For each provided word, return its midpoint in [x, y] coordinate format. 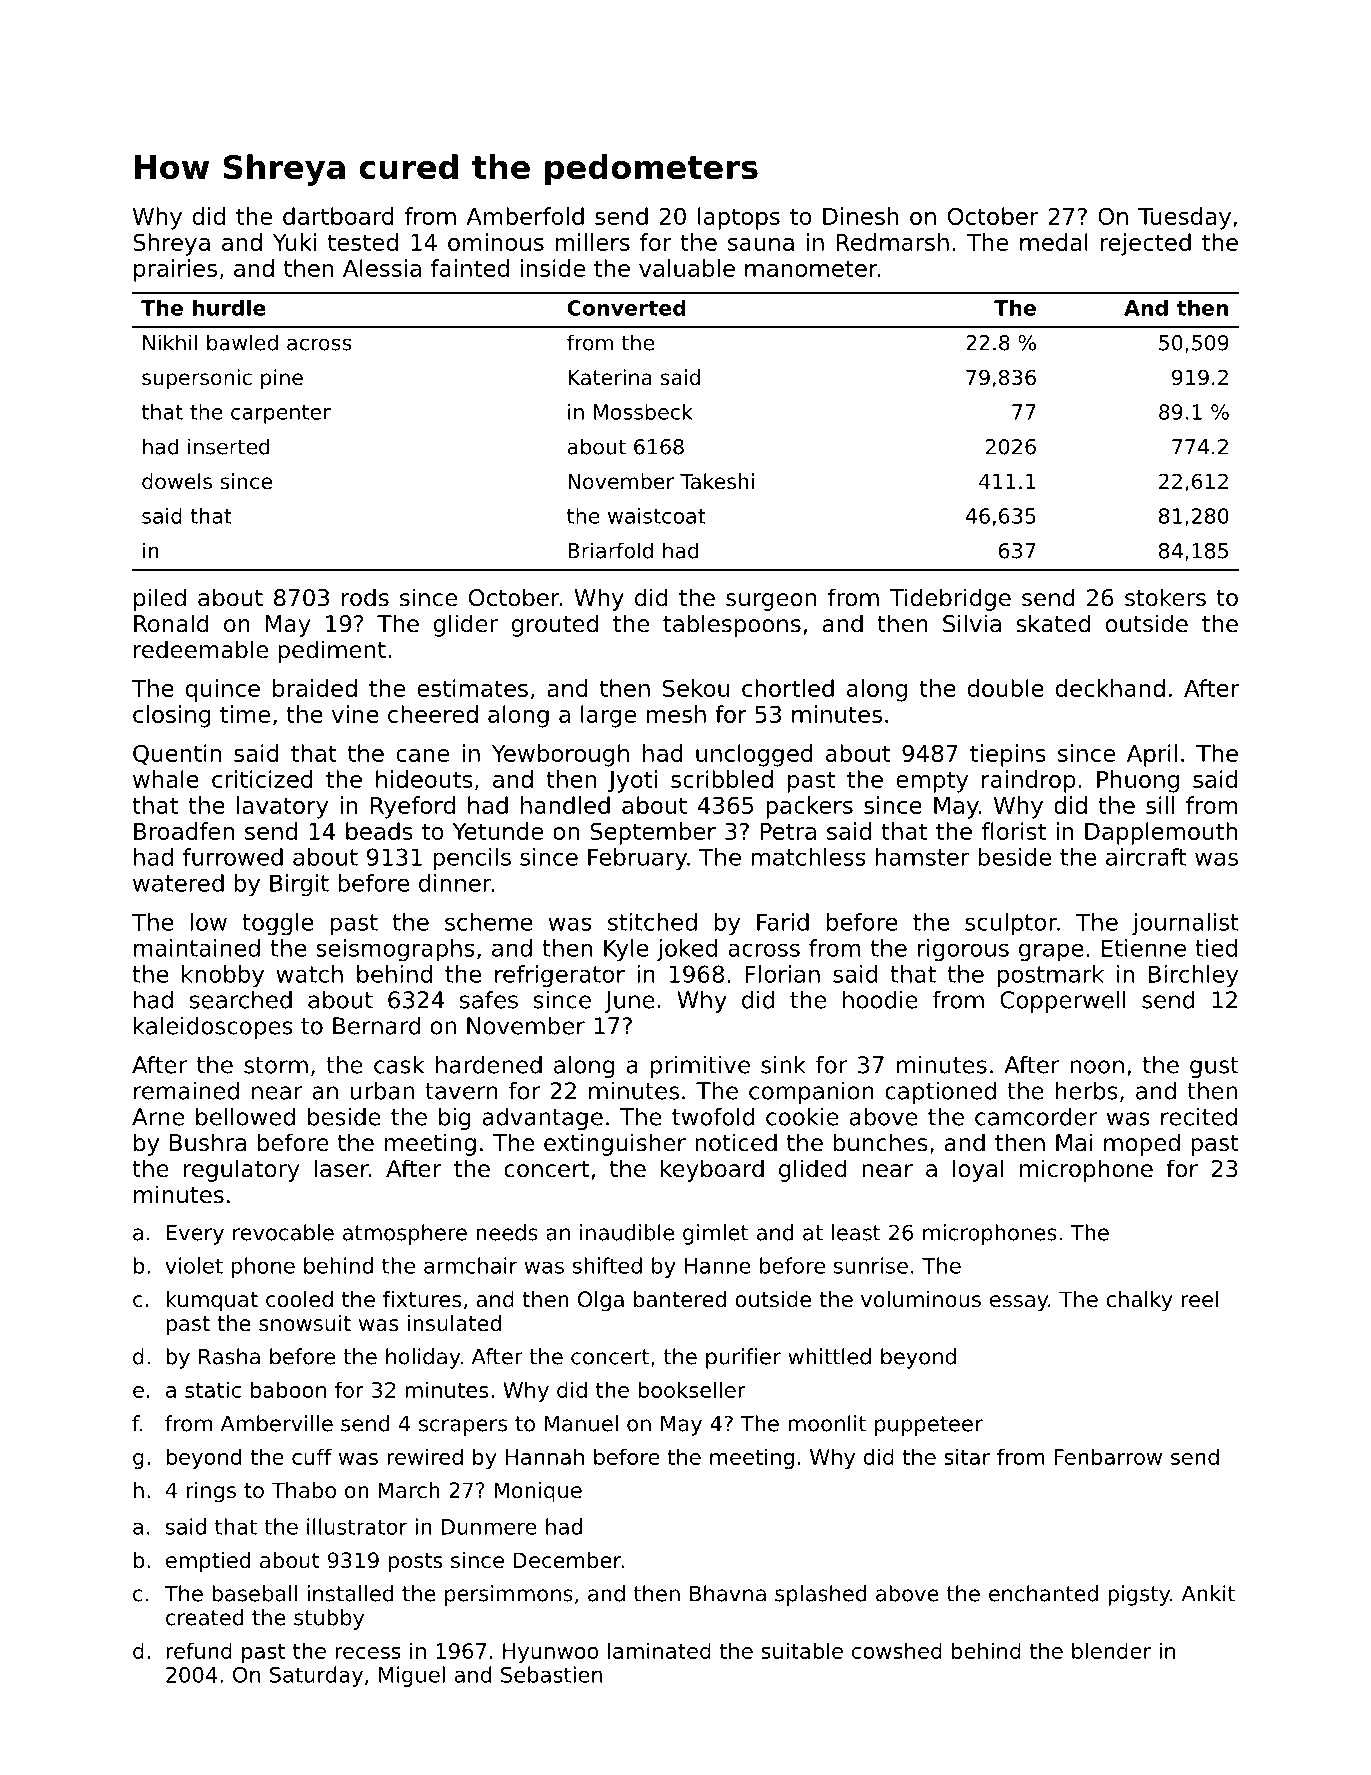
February [637, 859]
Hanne [718, 1266]
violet [194, 1265]
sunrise [871, 1265]
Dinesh [861, 216]
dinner [455, 883]
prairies [175, 270]
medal [1054, 242]
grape [1051, 952]
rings [211, 1492]
